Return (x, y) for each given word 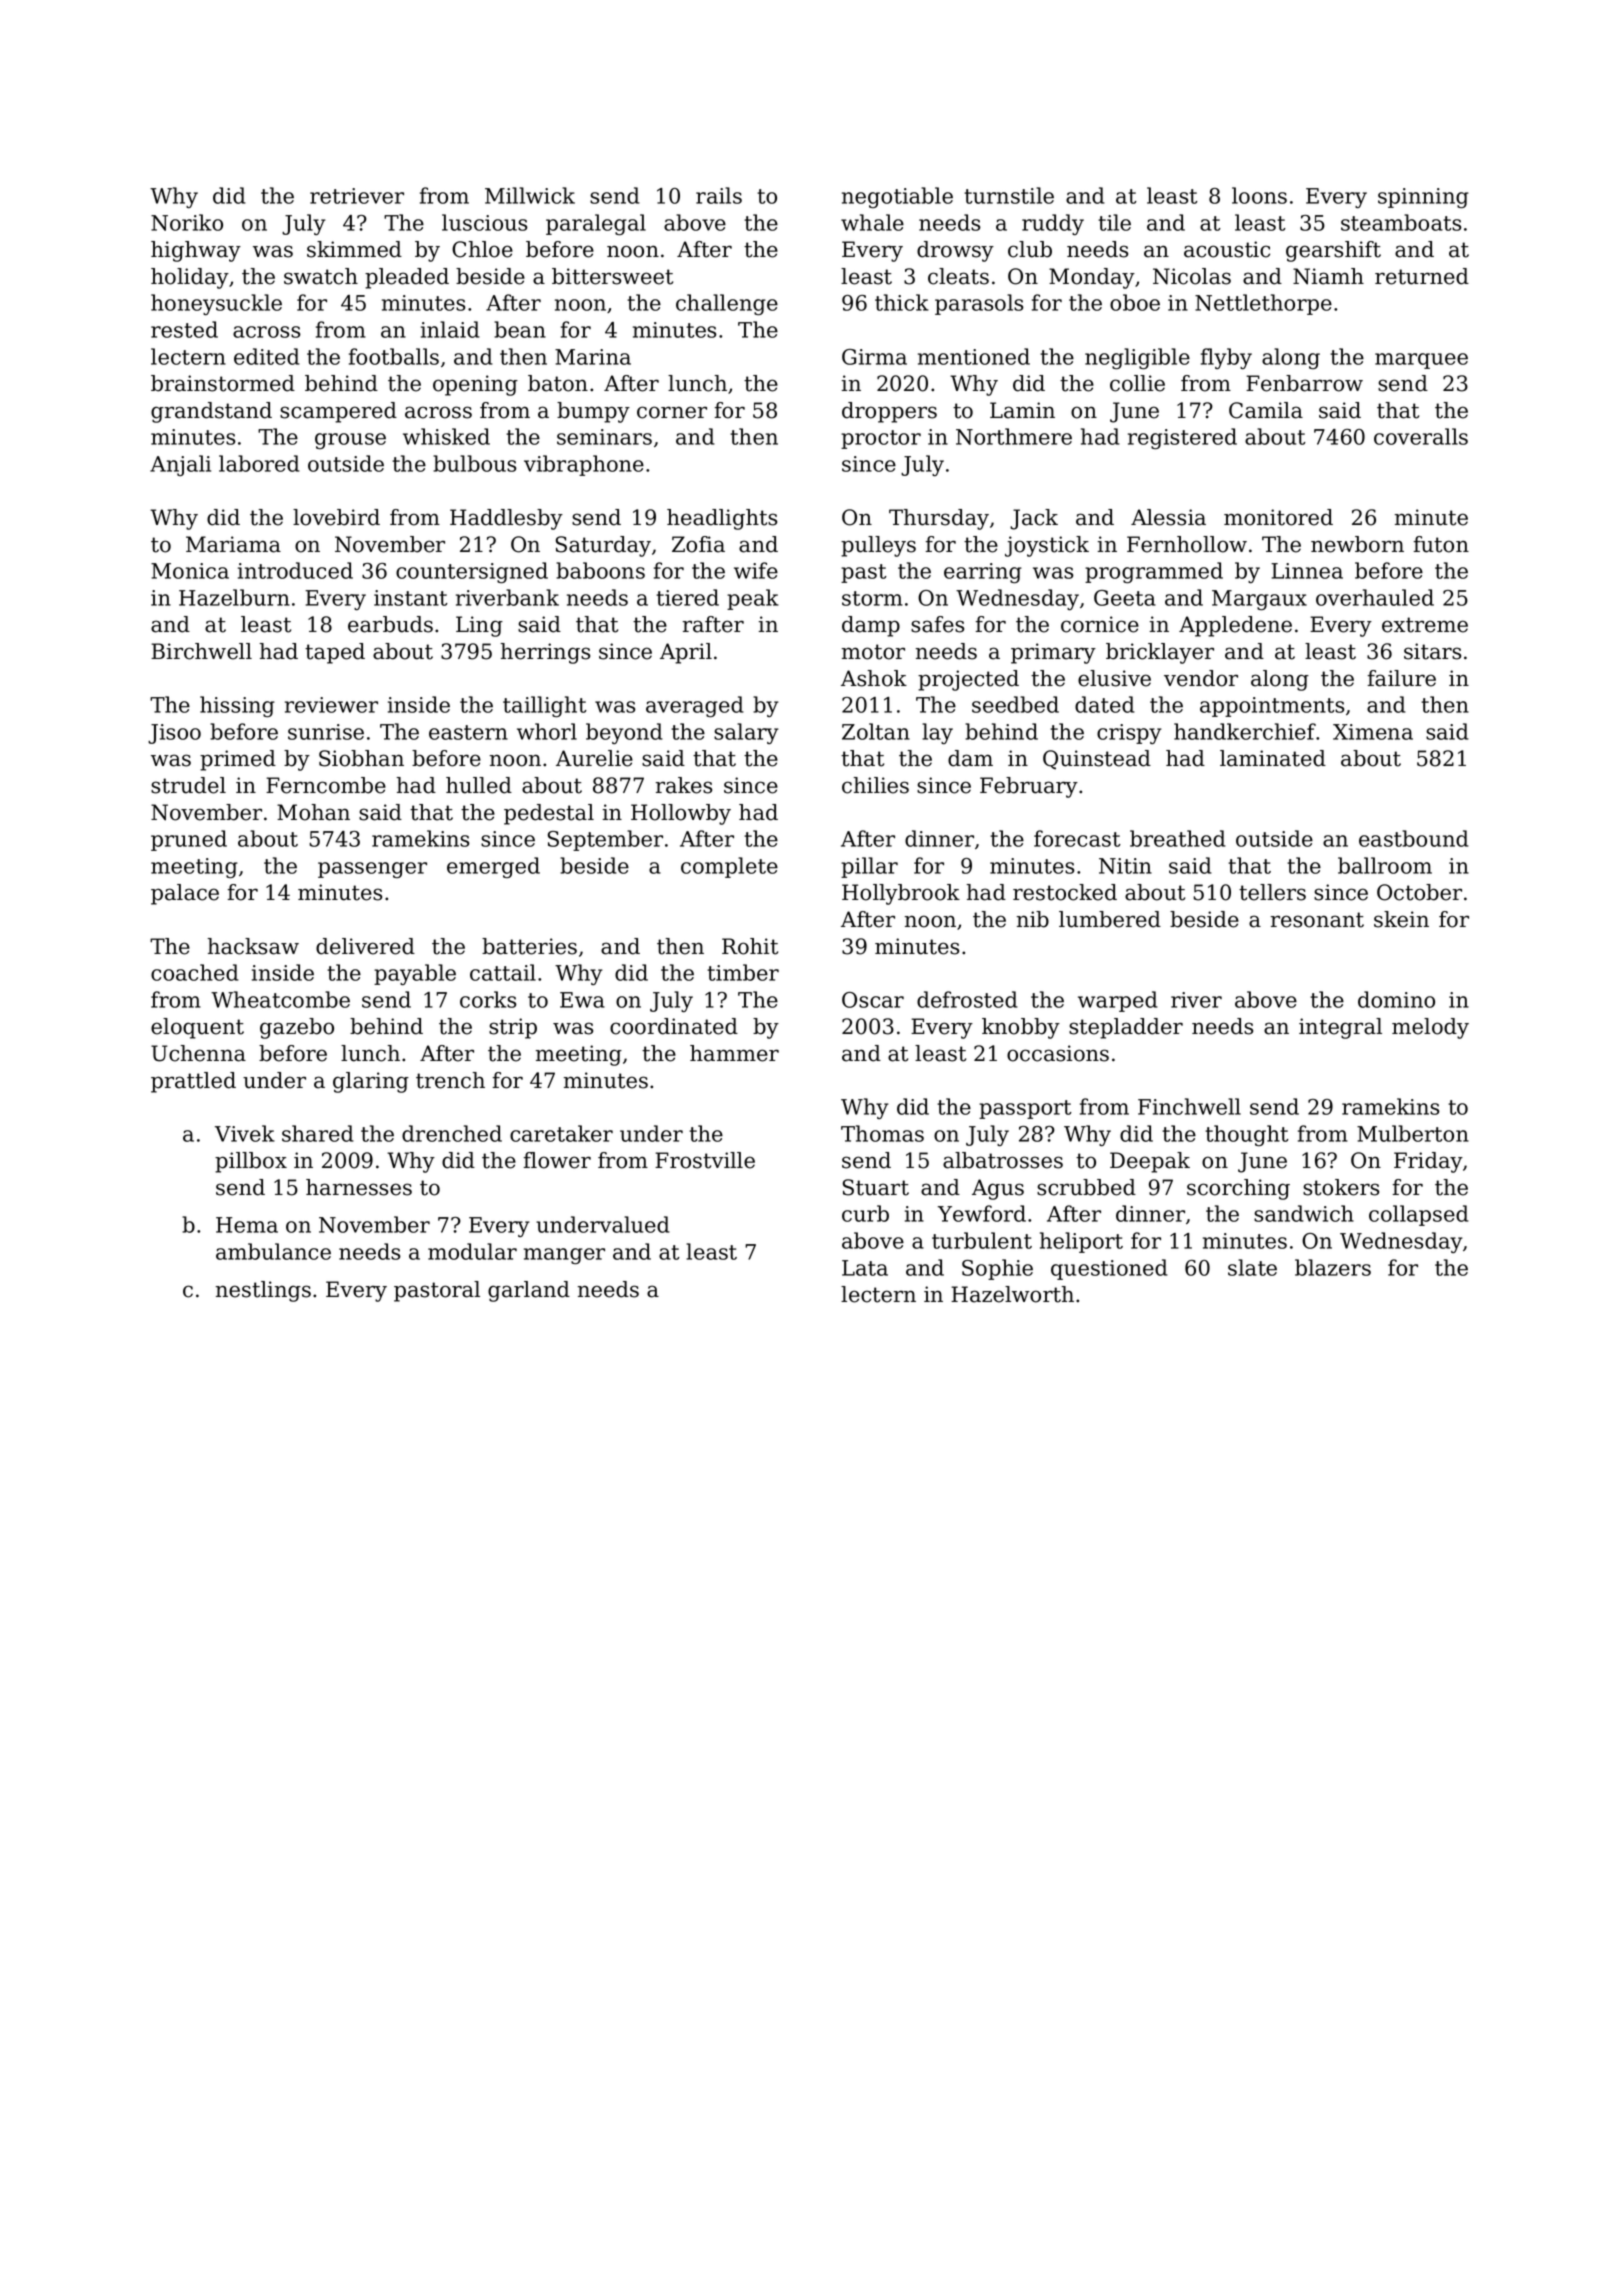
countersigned (472, 573)
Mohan (313, 812)
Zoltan (876, 731)
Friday (1428, 1162)
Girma (874, 357)
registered (1182, 439)
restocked (1065, 892)
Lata (865, 1268)
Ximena (1373, 732)
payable (415, 974)
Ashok (874, 678)
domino (1396, 999)
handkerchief (1245, 731)
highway (196, 251)
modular (472, 1251)
